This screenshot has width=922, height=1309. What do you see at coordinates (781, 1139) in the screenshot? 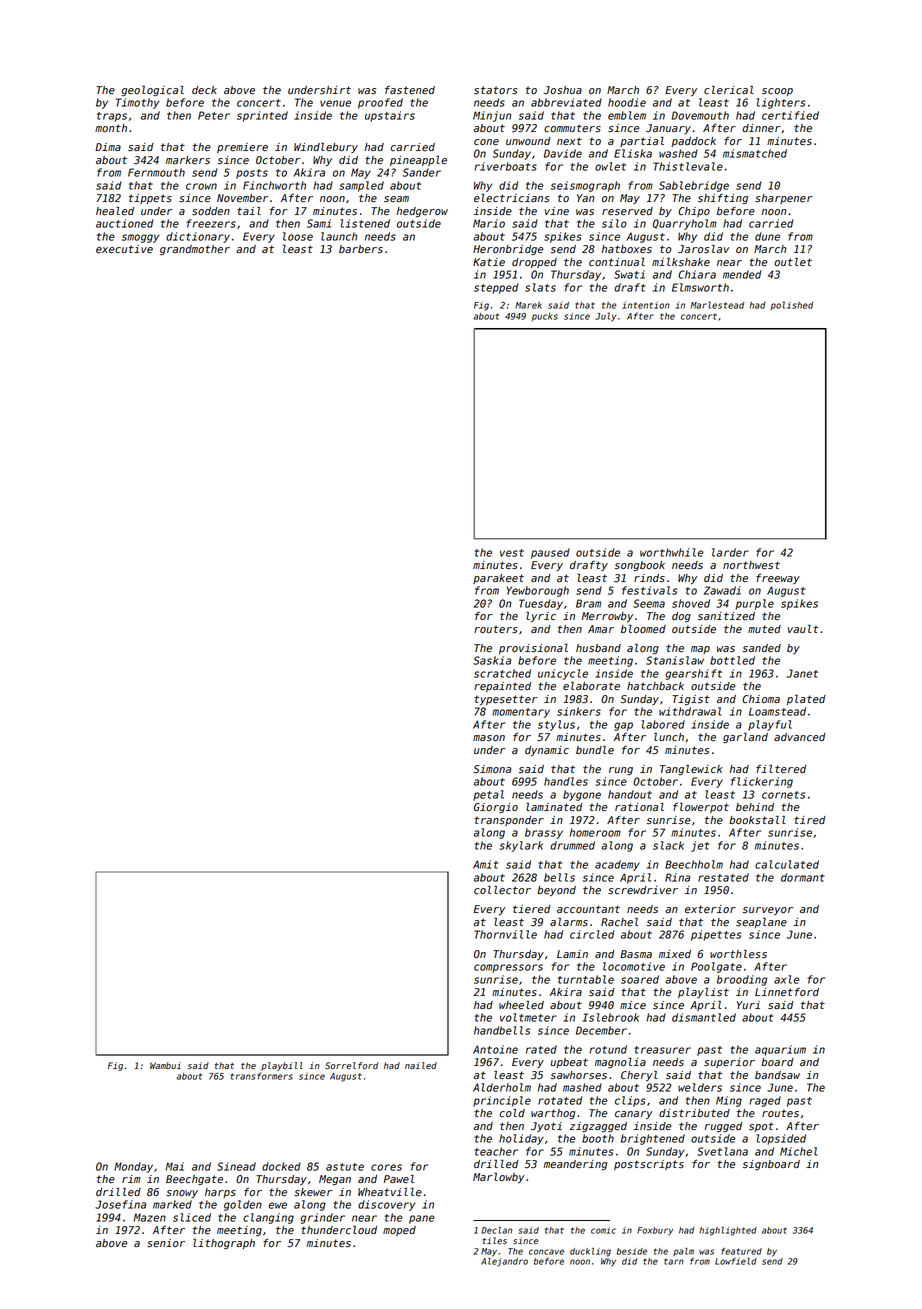
I see `lopsided` at bounding box center [781, 1139].
